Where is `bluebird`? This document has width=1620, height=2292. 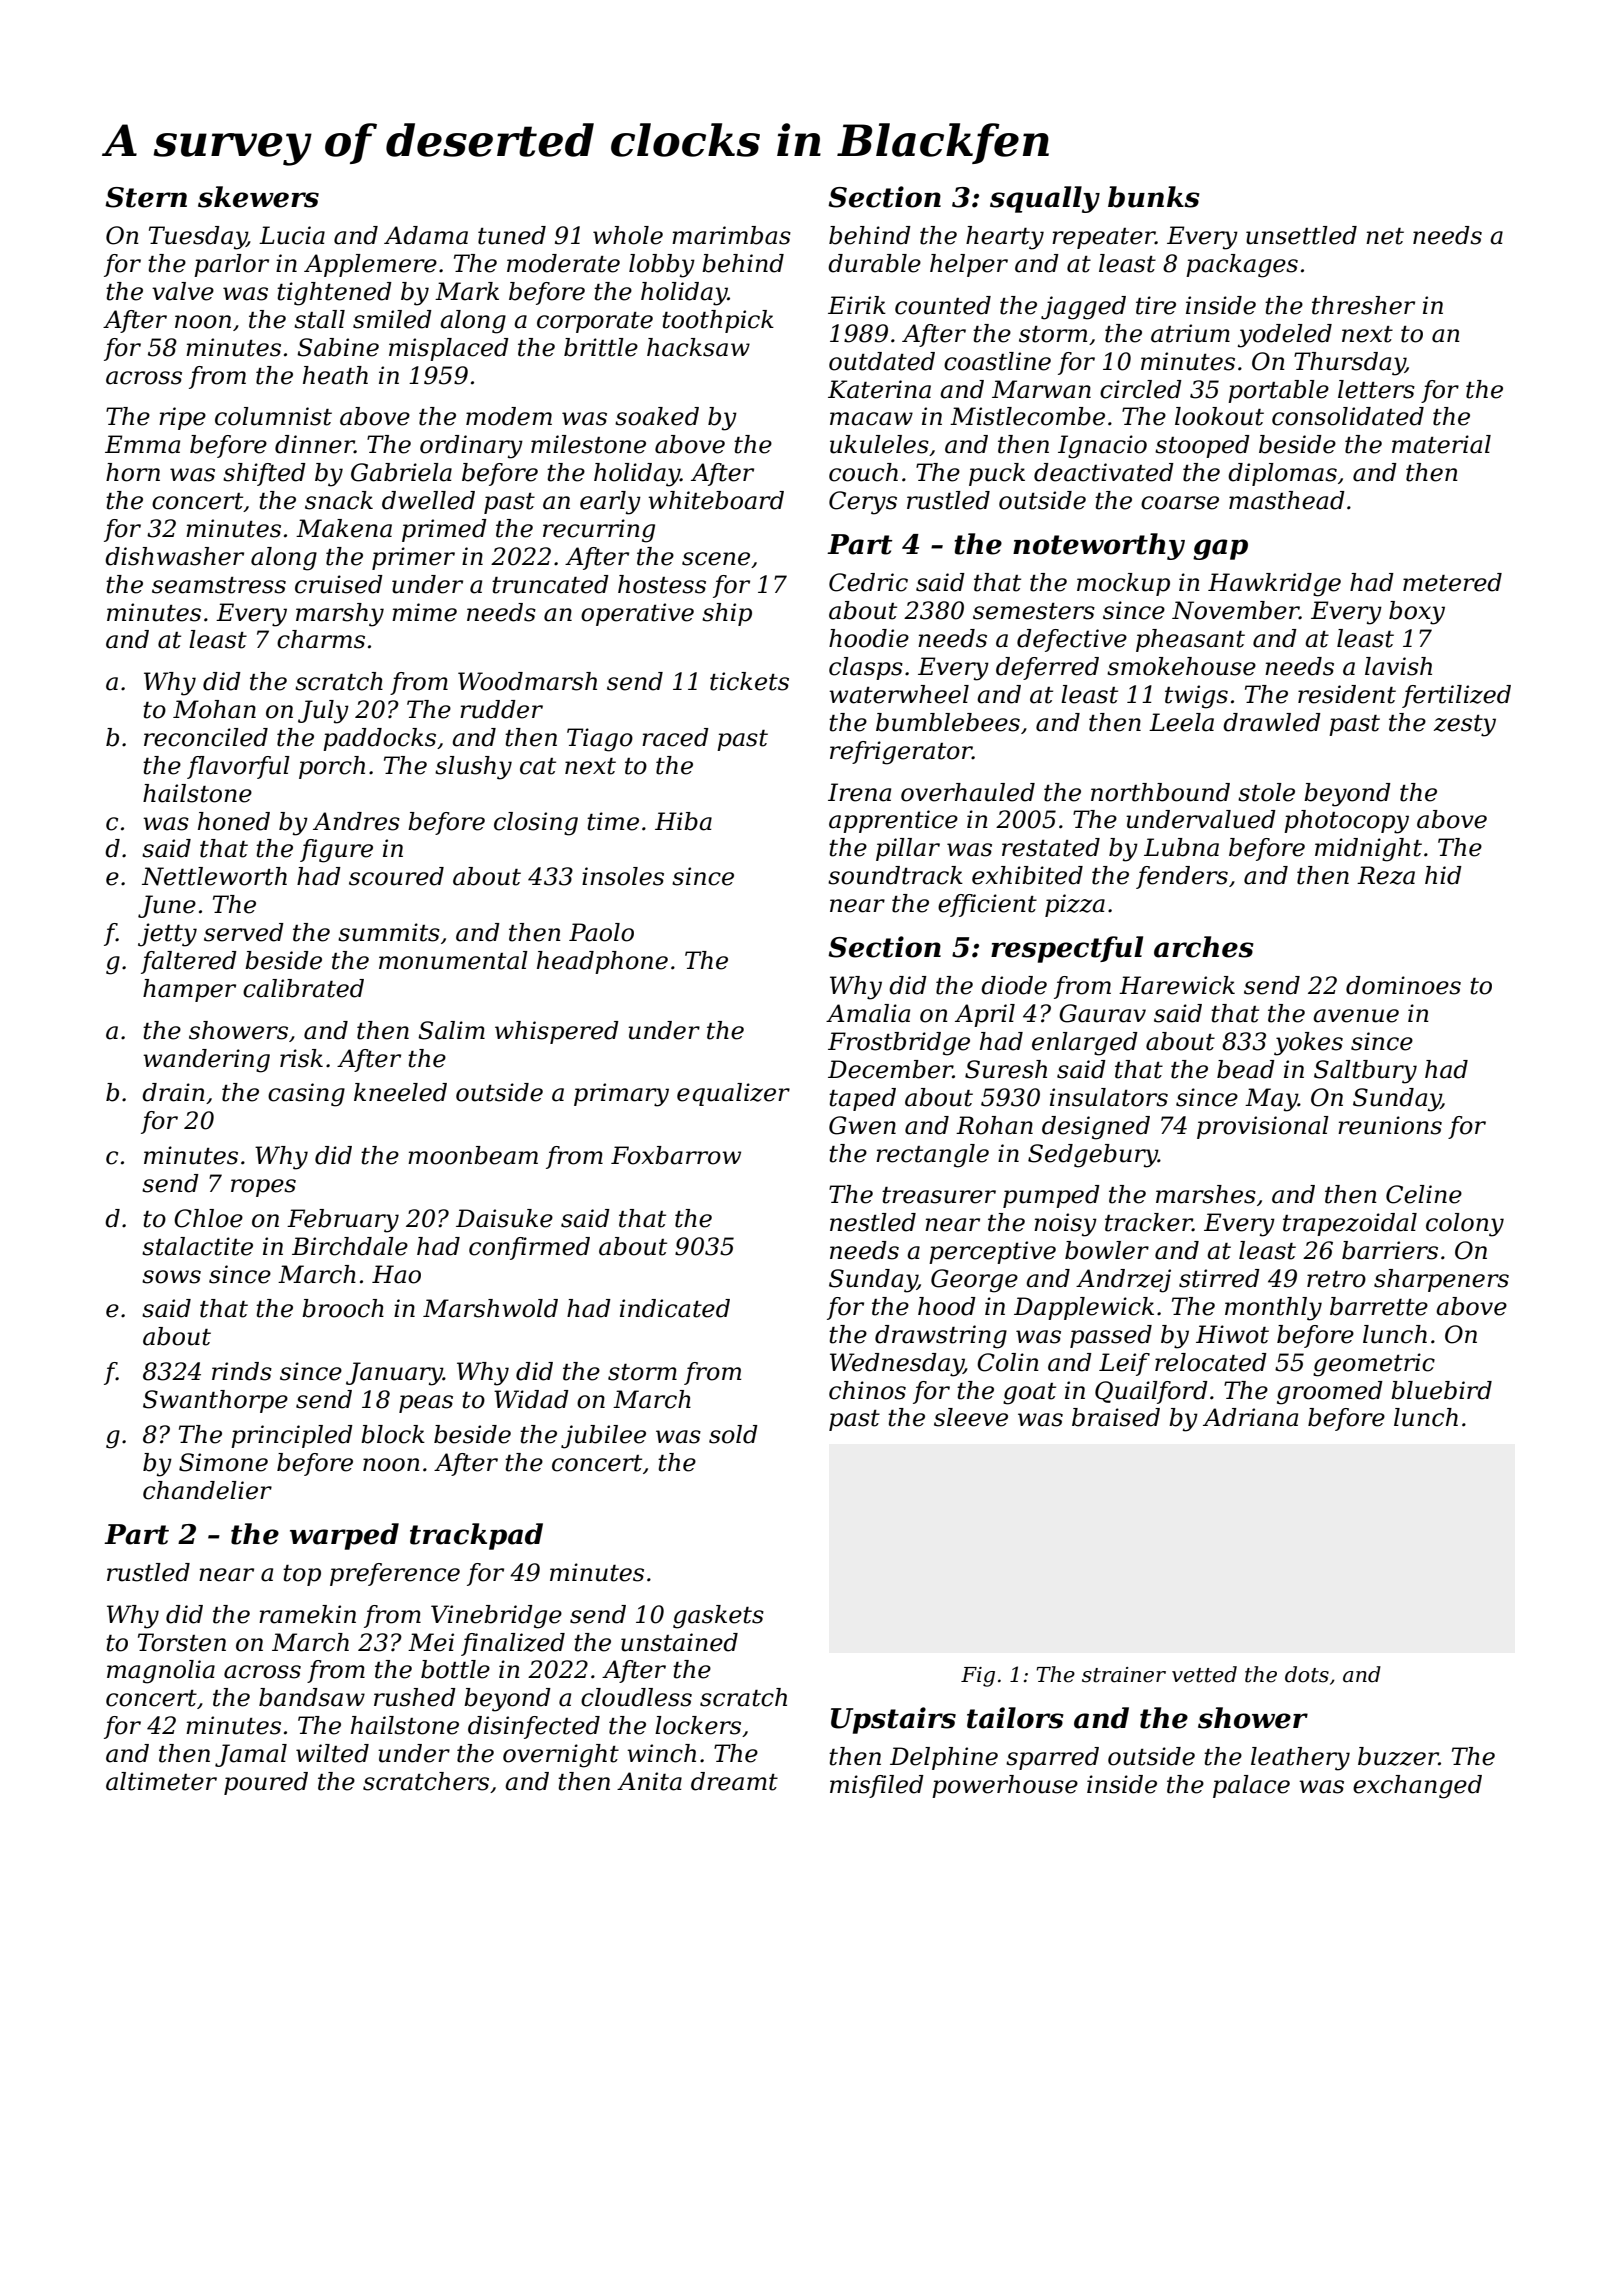 bluebird is located at coordinates (1441, 1390).
